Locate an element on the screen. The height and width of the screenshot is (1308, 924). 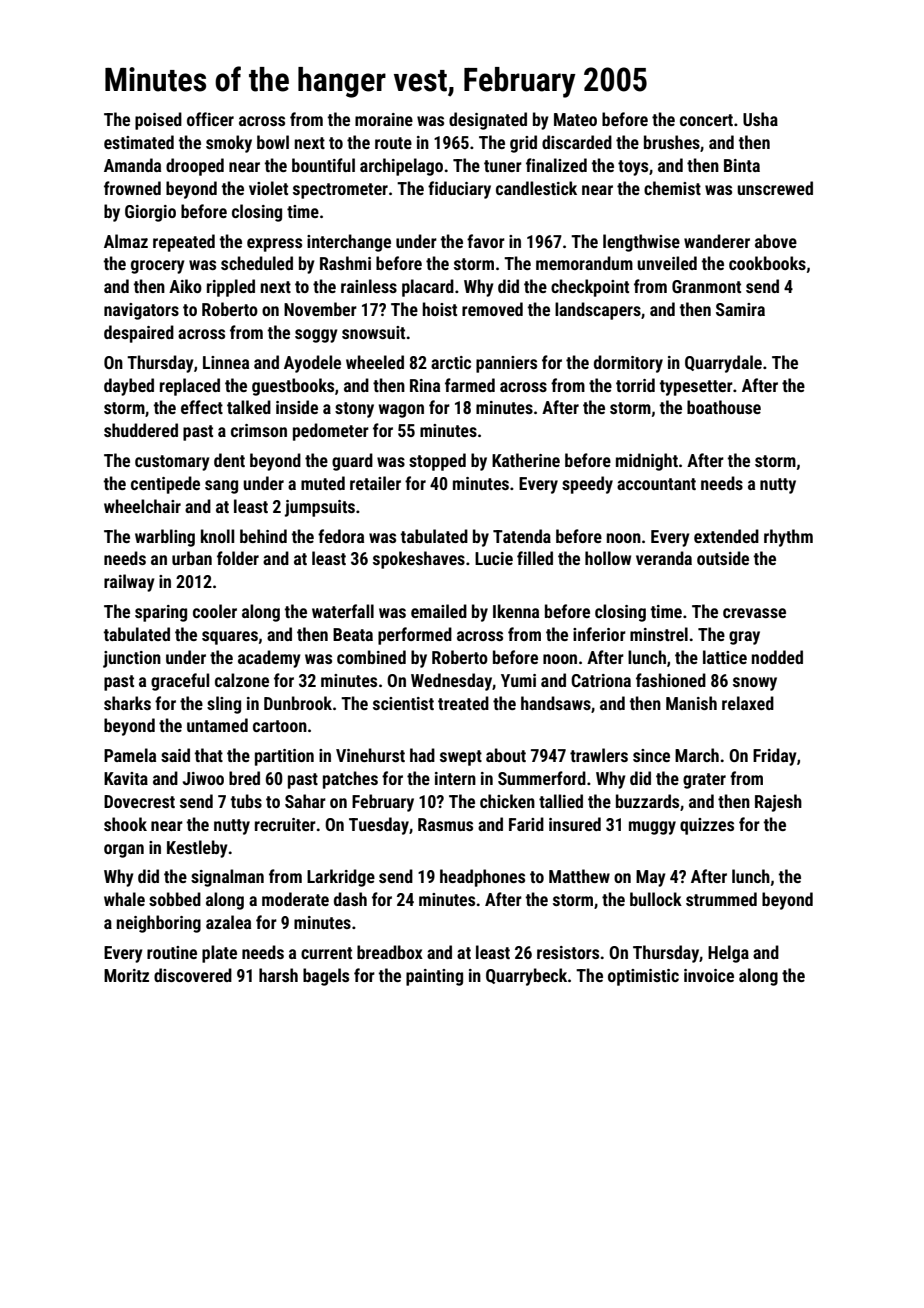
Quarrybeck is located at coordinates (526, 977).
